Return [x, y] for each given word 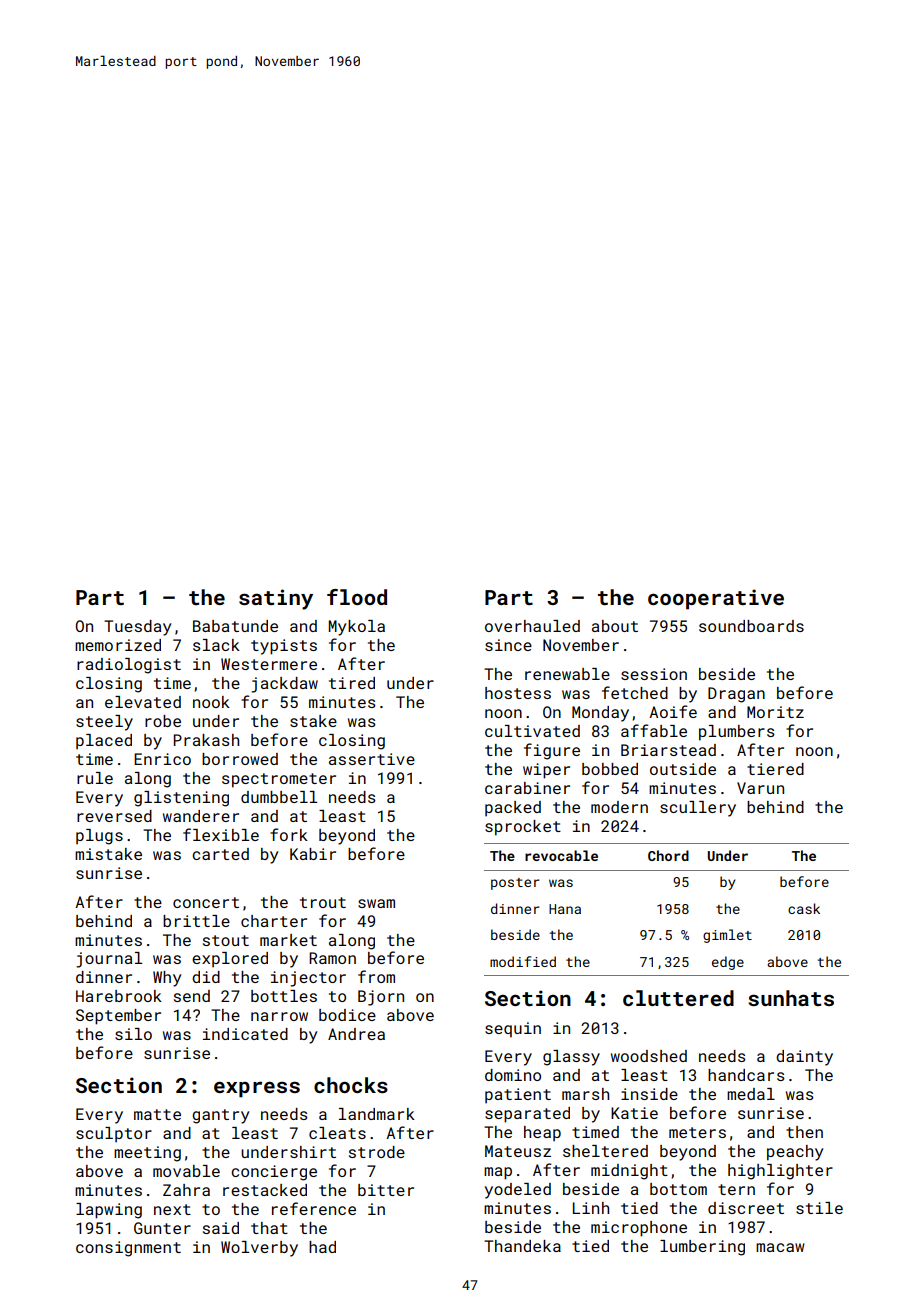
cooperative [716, 599]
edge [728, 963]
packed [513, 809]
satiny [276, 599]
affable [654, 730]
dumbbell [279, 797]
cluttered [678, 998]
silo [133, 1034]
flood [357, 597]
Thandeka [522, 1246]
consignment [128, 1249]
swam [376, 903]
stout [226, 940]
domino [513, 1075]
